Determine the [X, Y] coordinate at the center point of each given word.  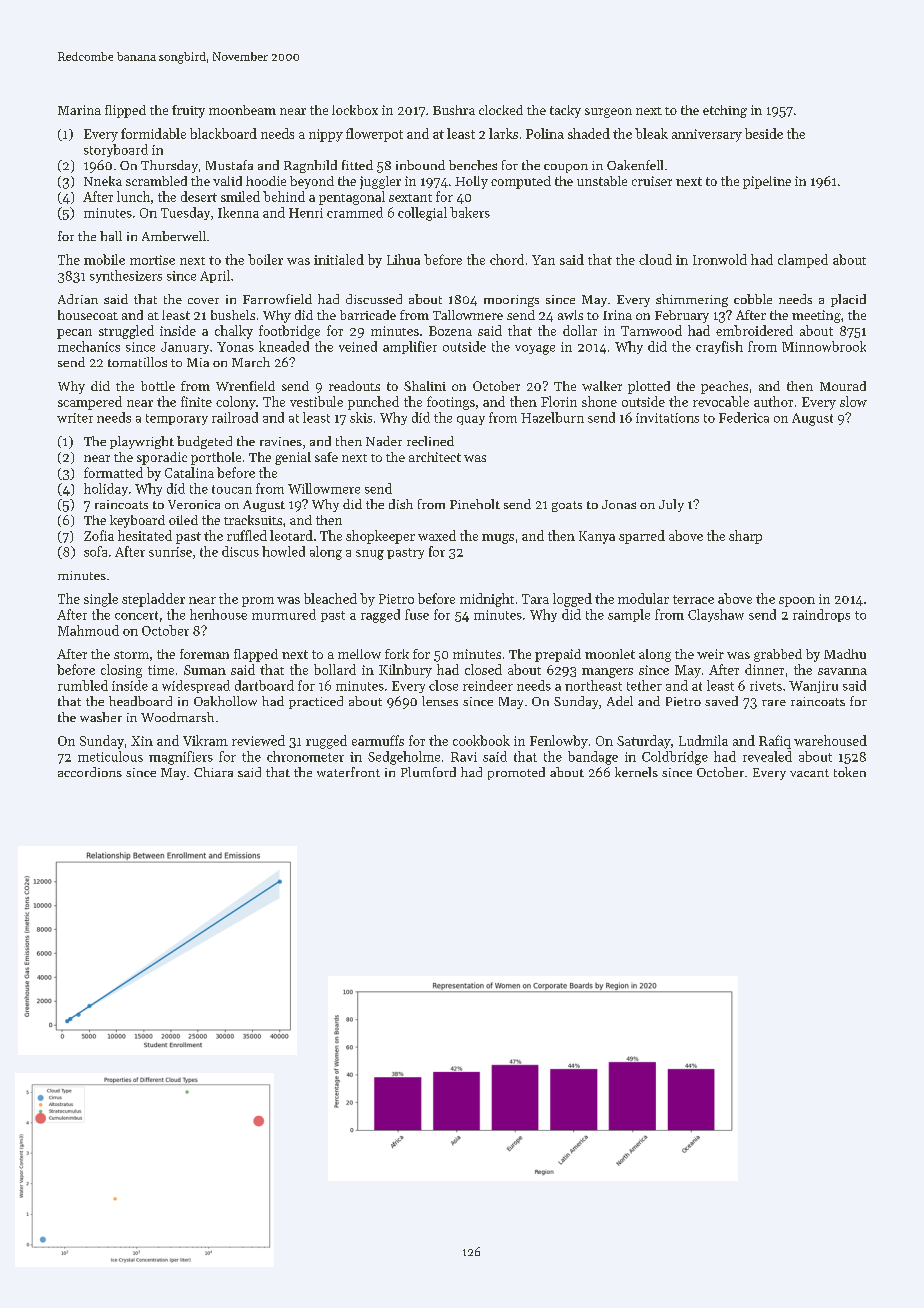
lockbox [355, 110]
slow [853, 401]
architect [435, 457]
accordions [90, 772]
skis [361, 417]
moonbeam [242, 110]
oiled [183, 520]
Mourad [843, 386]
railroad [235, 417]
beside [764, 133]
